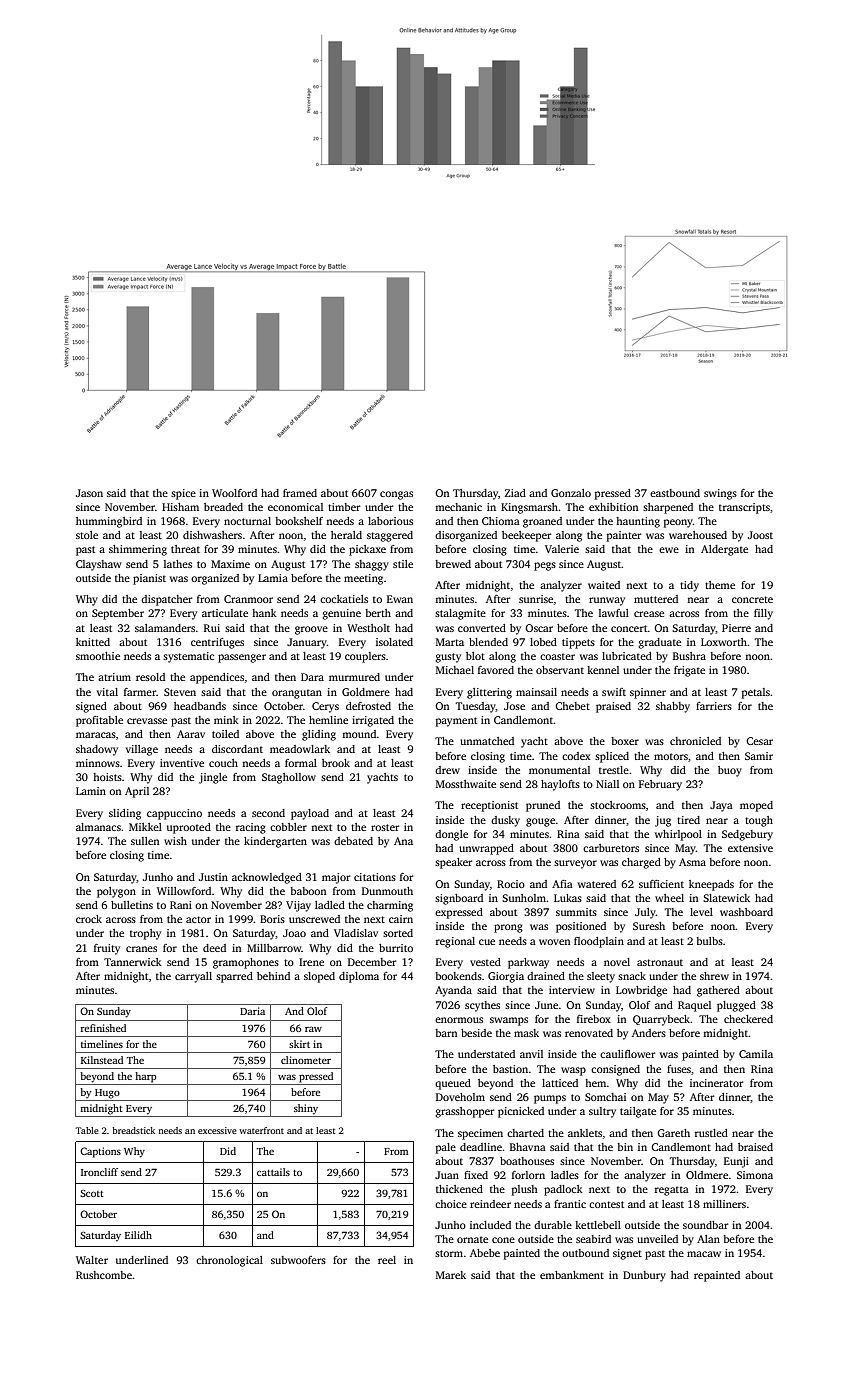 The height and width of the page is (1400, 849). Describe the element at coordinates (607, 601) in the page. I see `runway` at that location.
